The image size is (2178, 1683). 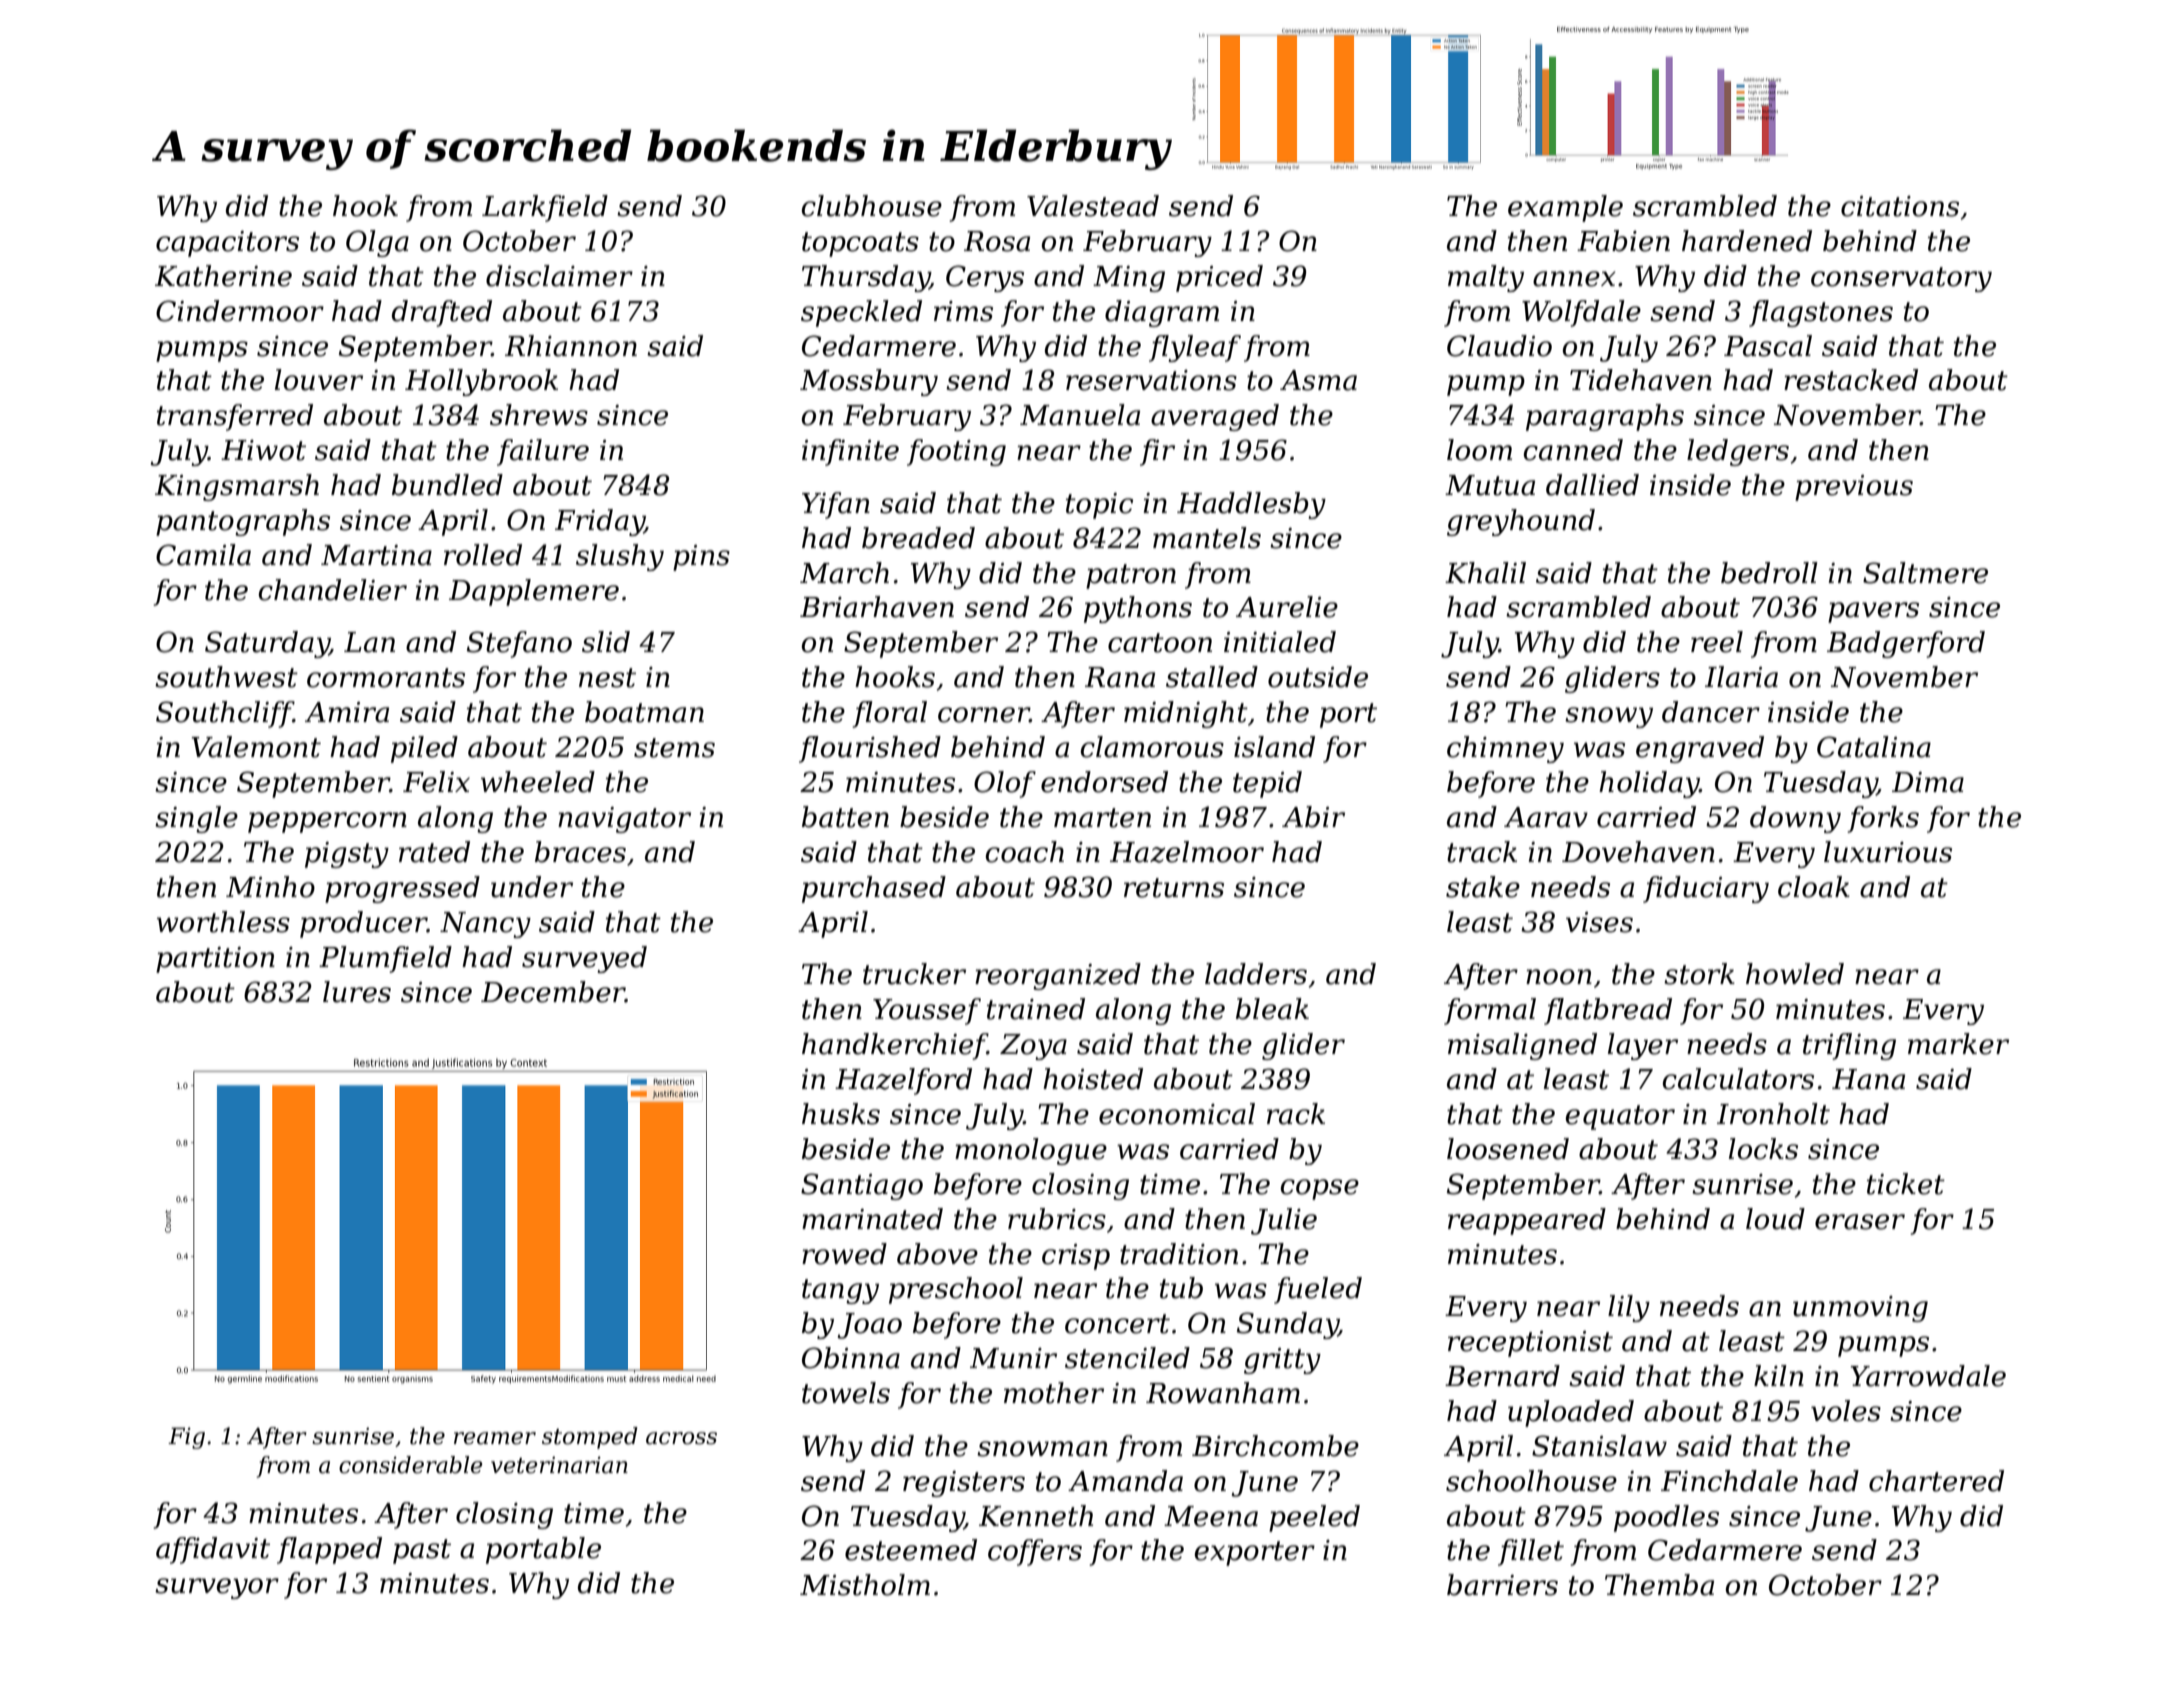 I want to click on island, so click(x=1274, y=747).
